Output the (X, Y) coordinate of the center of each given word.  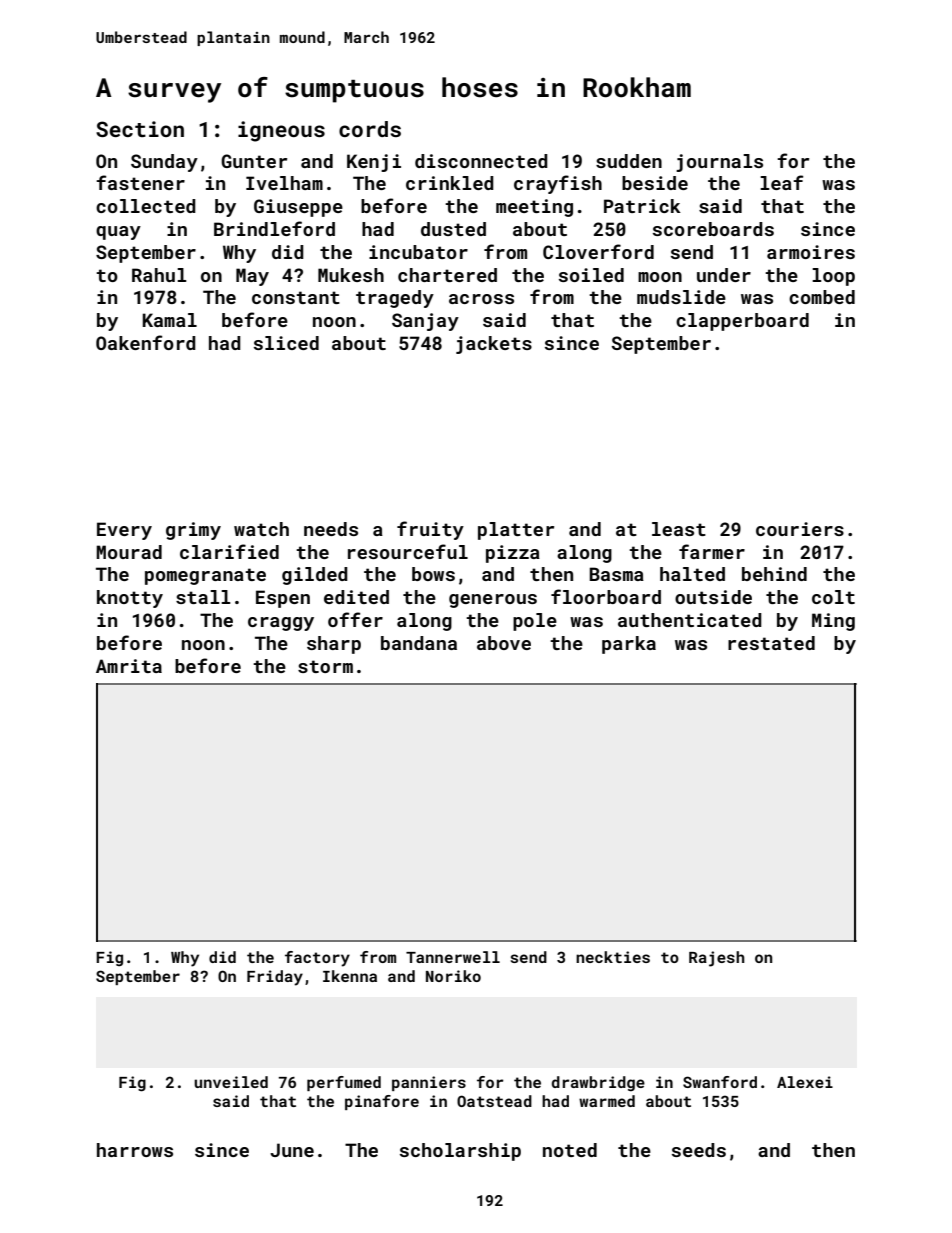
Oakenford (146, 342)
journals (719, 163)
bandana (419, 643)
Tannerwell (453, 957)
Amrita (129, 666)
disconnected (481, 161)
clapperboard (742, 322)
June (292, 1150)
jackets (494, 345)
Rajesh (717, 959)
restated (771, 643)
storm (325, 666)
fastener (140, 182)
